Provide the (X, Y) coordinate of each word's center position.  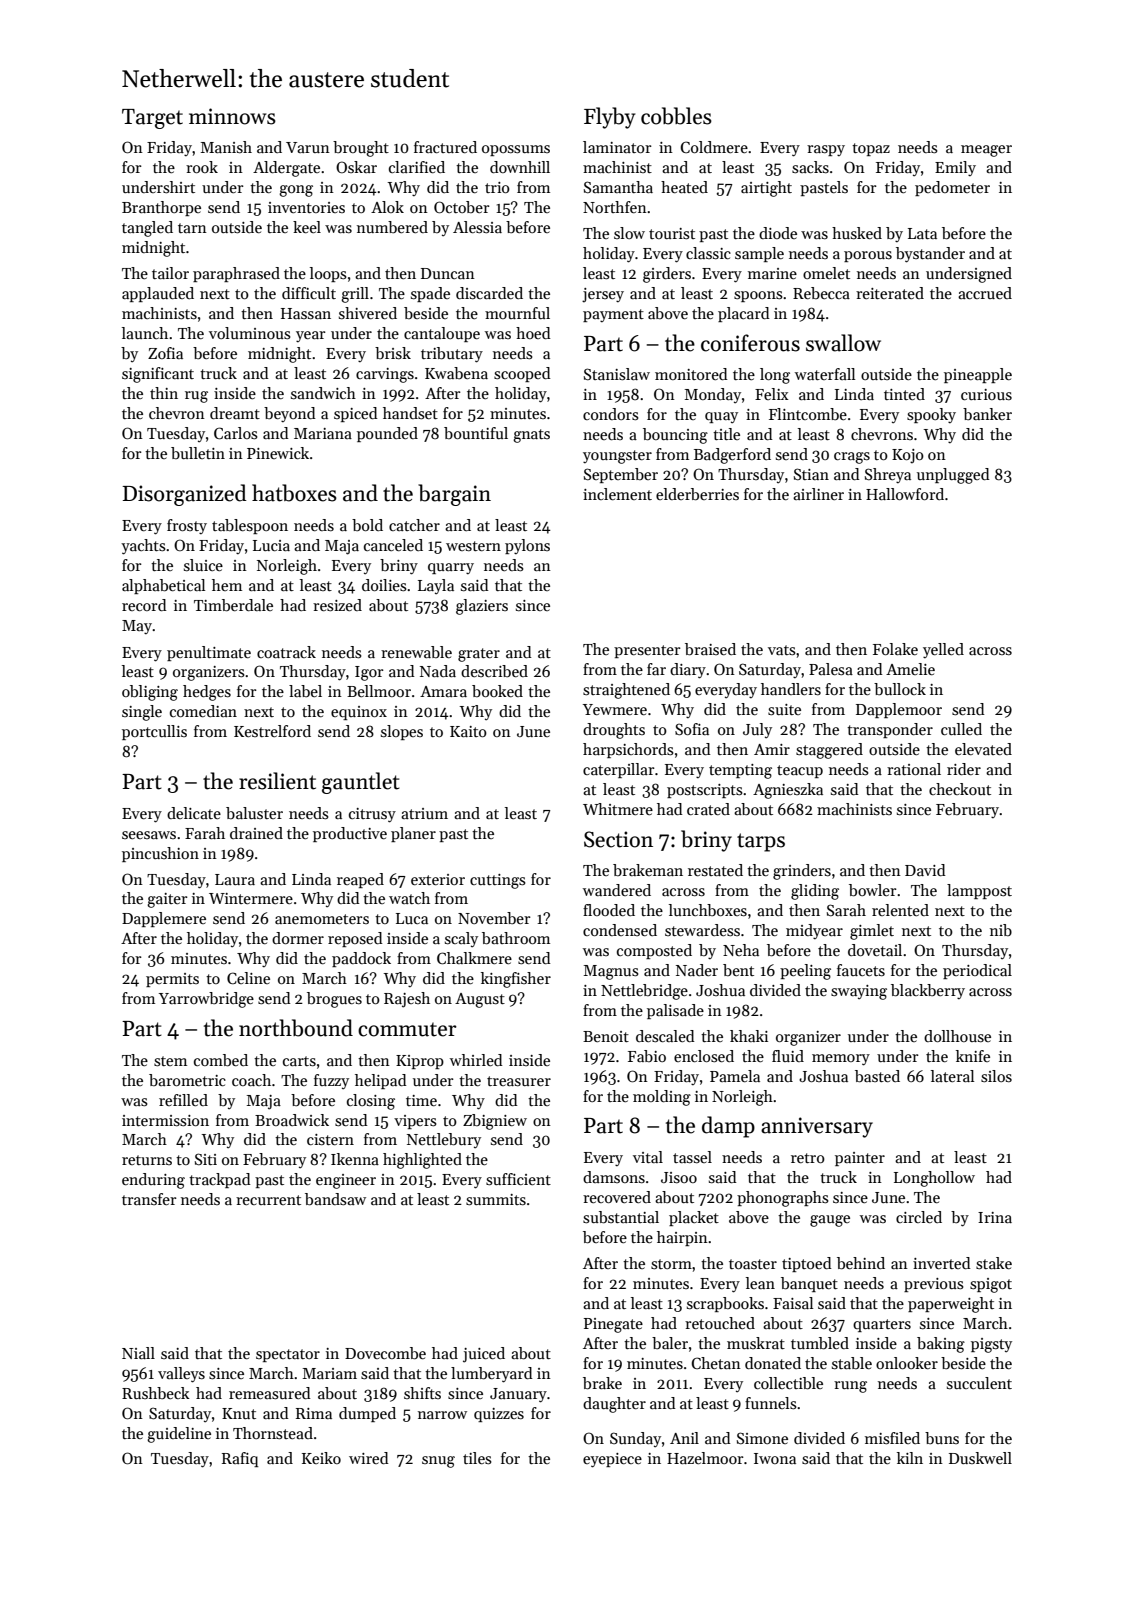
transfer (149, 1199)
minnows (232, 116)
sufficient (518, 1179)
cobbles (676, 116)
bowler (873, 890)
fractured (445, 147)
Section (618, 839)
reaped (360, 880)
